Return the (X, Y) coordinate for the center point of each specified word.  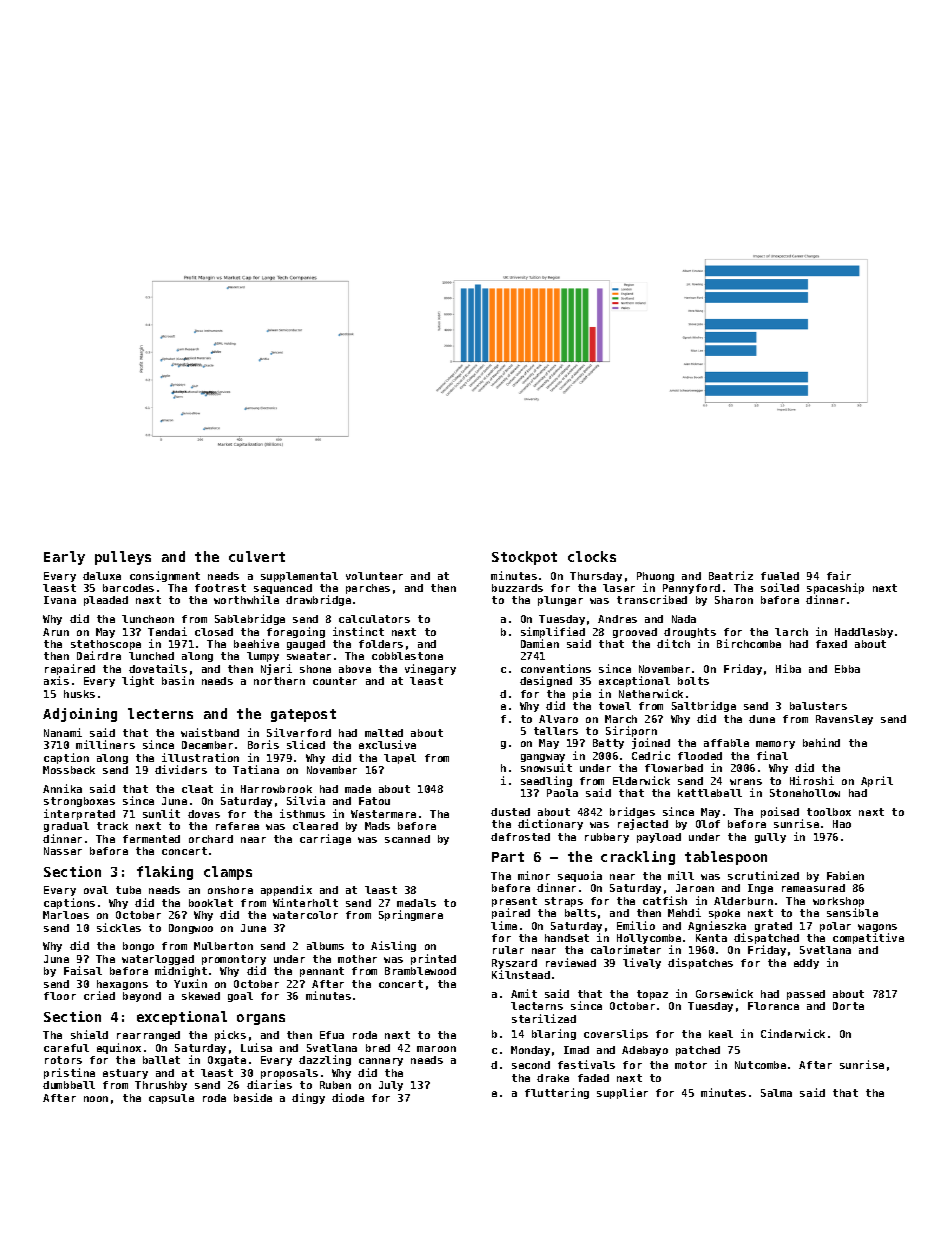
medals (416, 903)
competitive (868, 938)
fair (839, 575)
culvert (257, 556)
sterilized (544, 1018)
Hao (842, 824)
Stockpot (524, 558)
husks (79, 694)
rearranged (148, 1036)
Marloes (66, 915)
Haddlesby (864, 633)
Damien (540, 643)
